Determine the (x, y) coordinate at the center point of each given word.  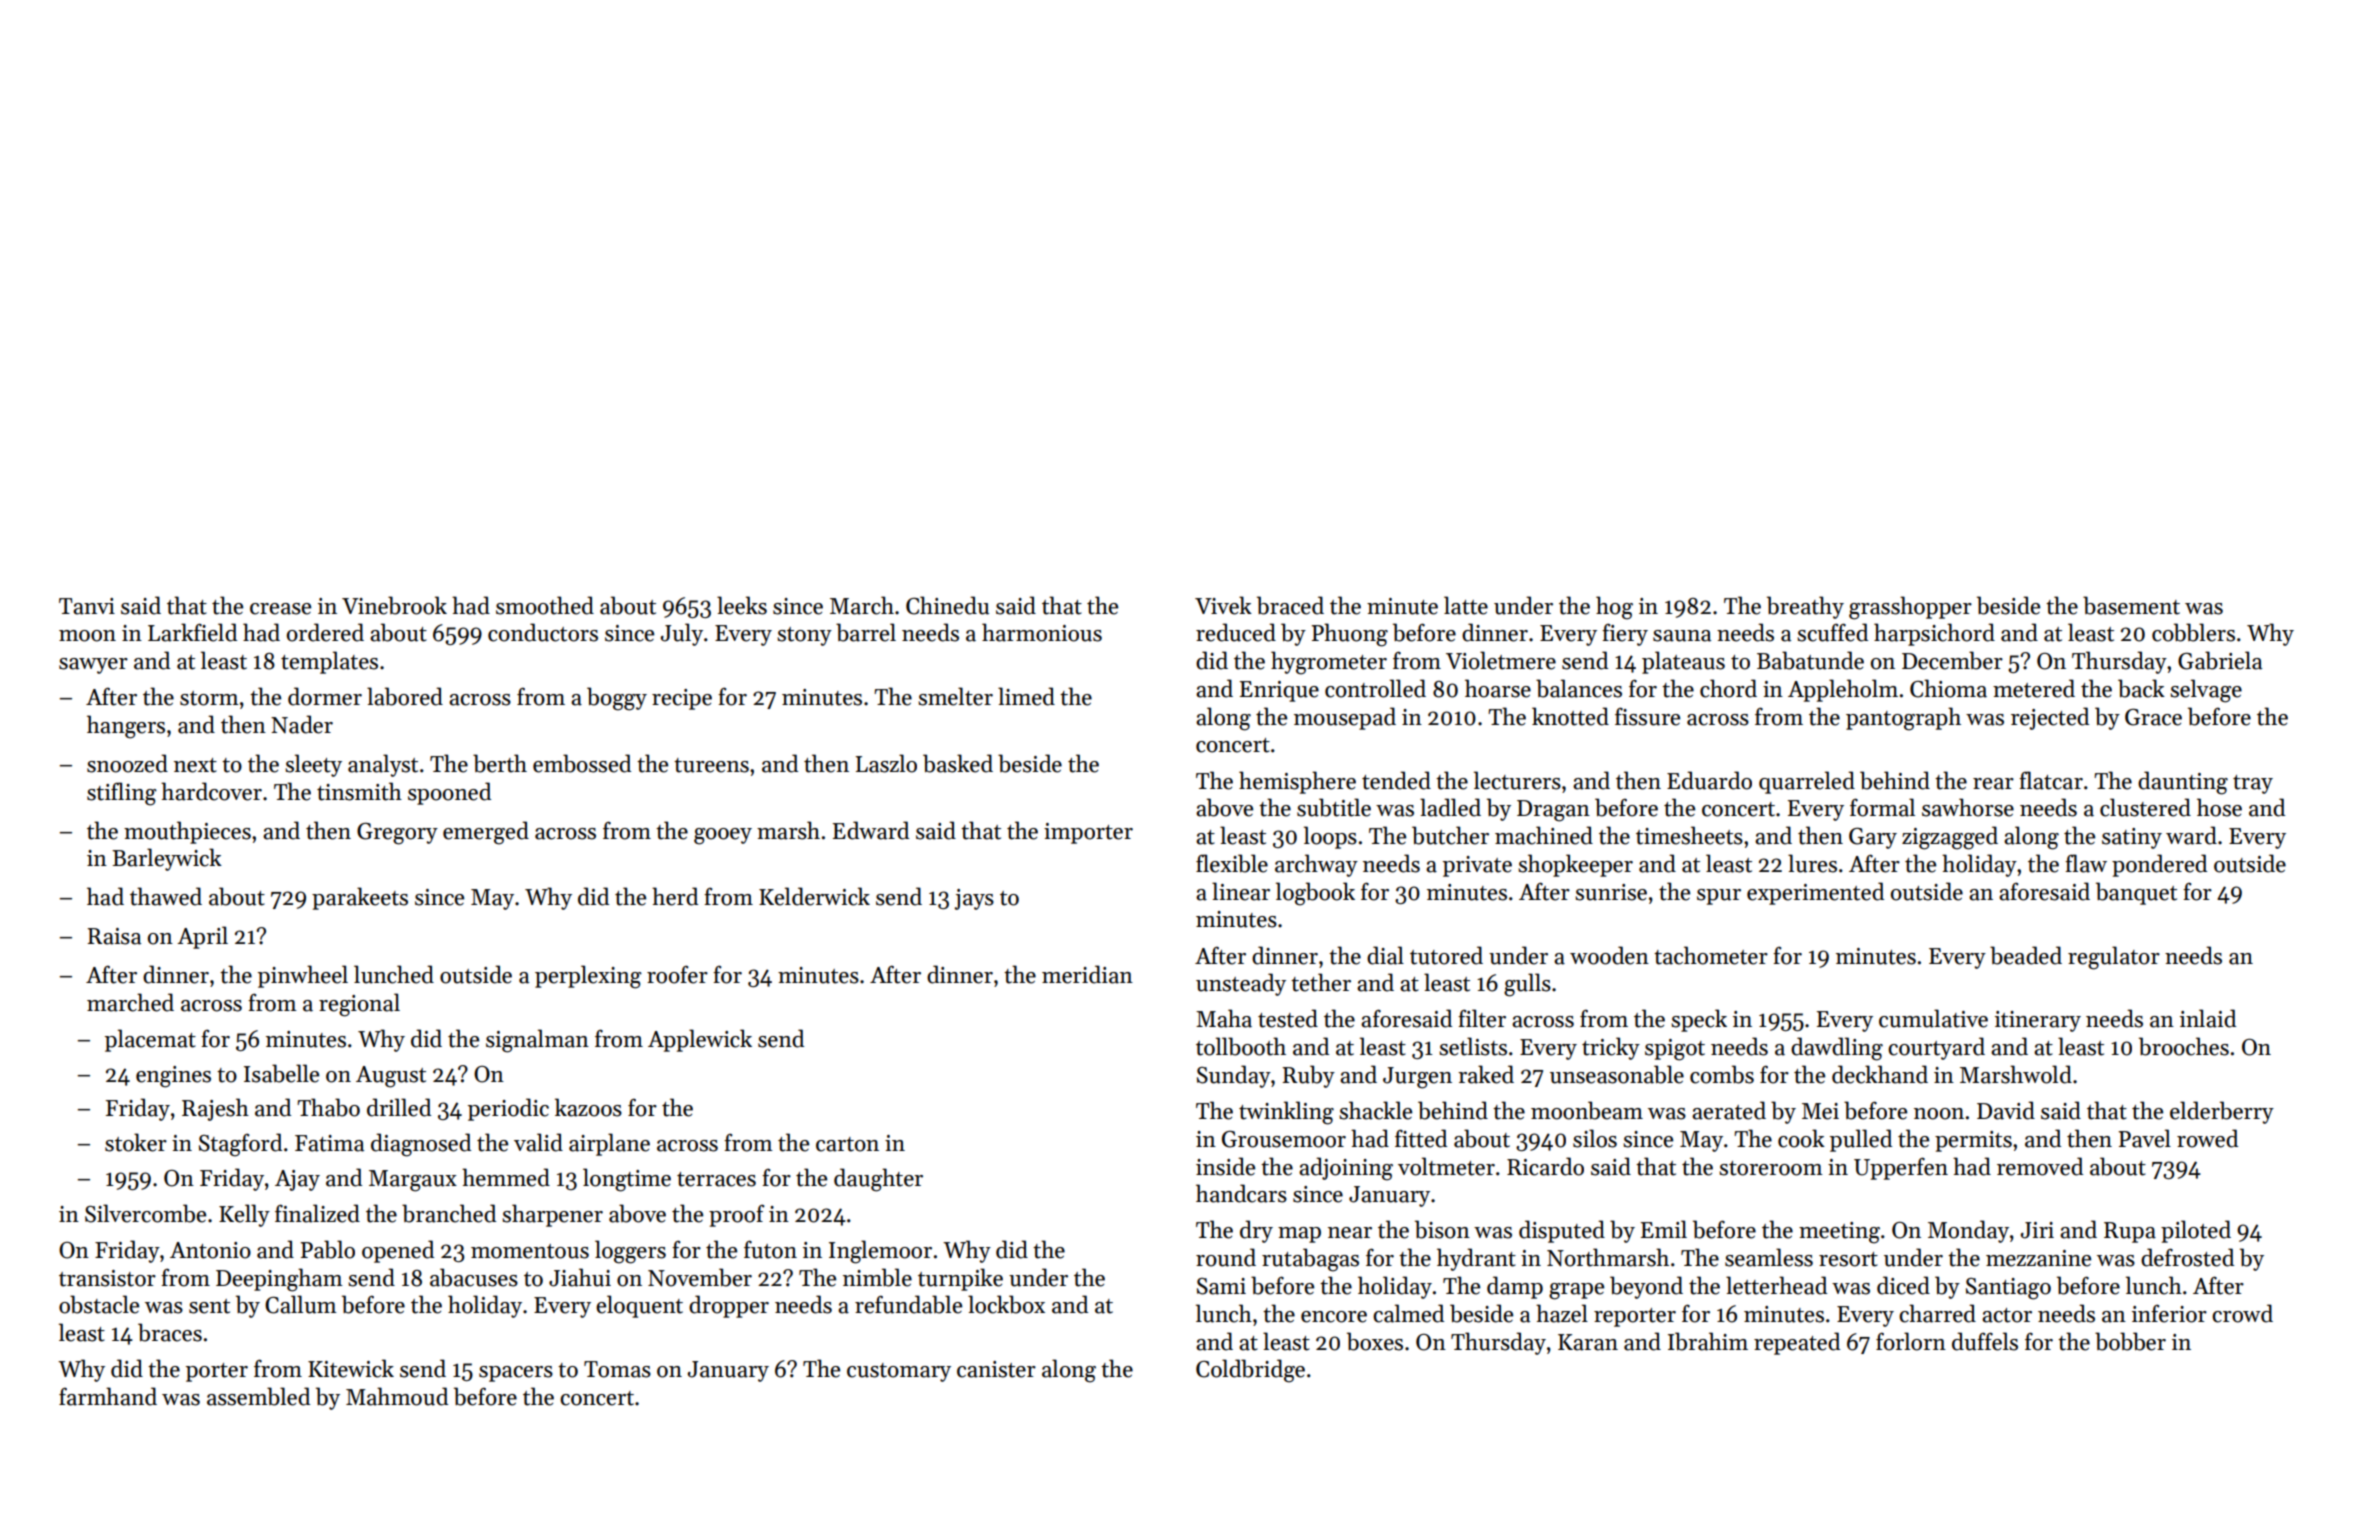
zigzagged (1950, 838)
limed (1026, 696)
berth (500, 763)
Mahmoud (397, 1396)
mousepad (1345, 718)
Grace (2153, 717)
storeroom (1771, 1168)
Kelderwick (814, 896)
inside (1225, 1166)
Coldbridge (1250, 1371)
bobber (2130, 1341)
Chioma (1948, 688)
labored (405, 696)
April (202, 937)
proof (737, 1215)
